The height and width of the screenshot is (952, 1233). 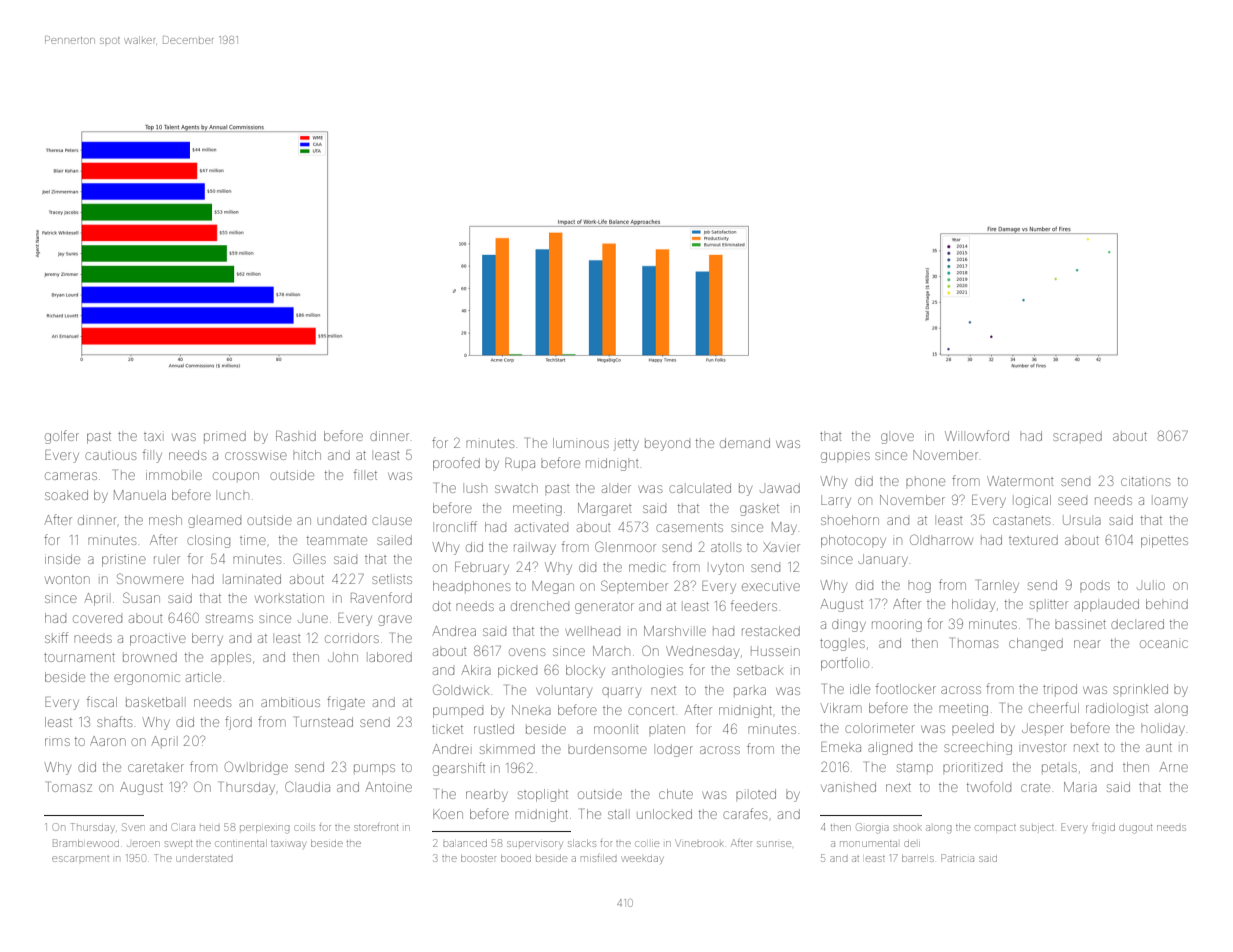 I want to click on Clara, so click(x=184, y=827).
